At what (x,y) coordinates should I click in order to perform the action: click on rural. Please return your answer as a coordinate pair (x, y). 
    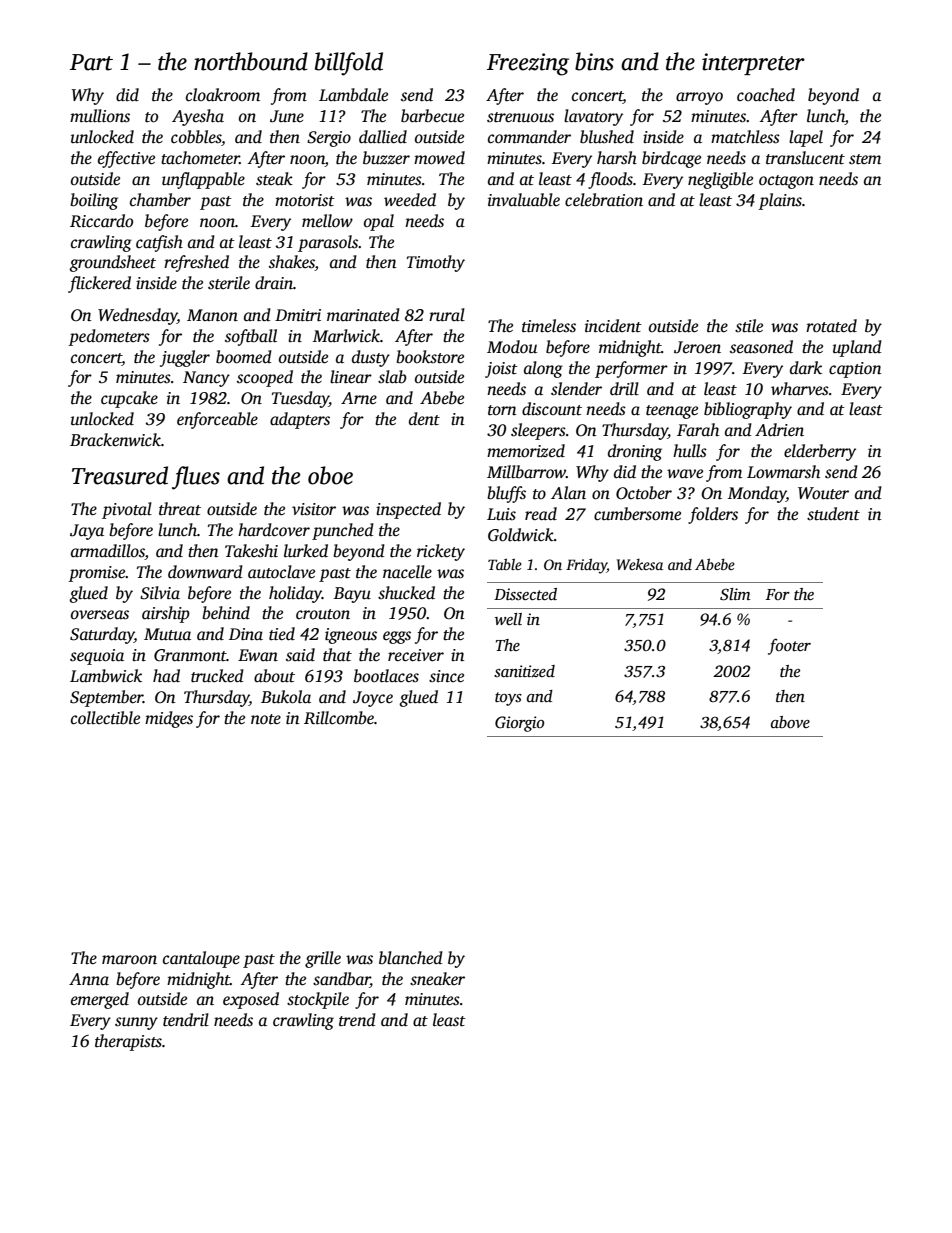
    Looking at the image, I should click on (447, 315).
